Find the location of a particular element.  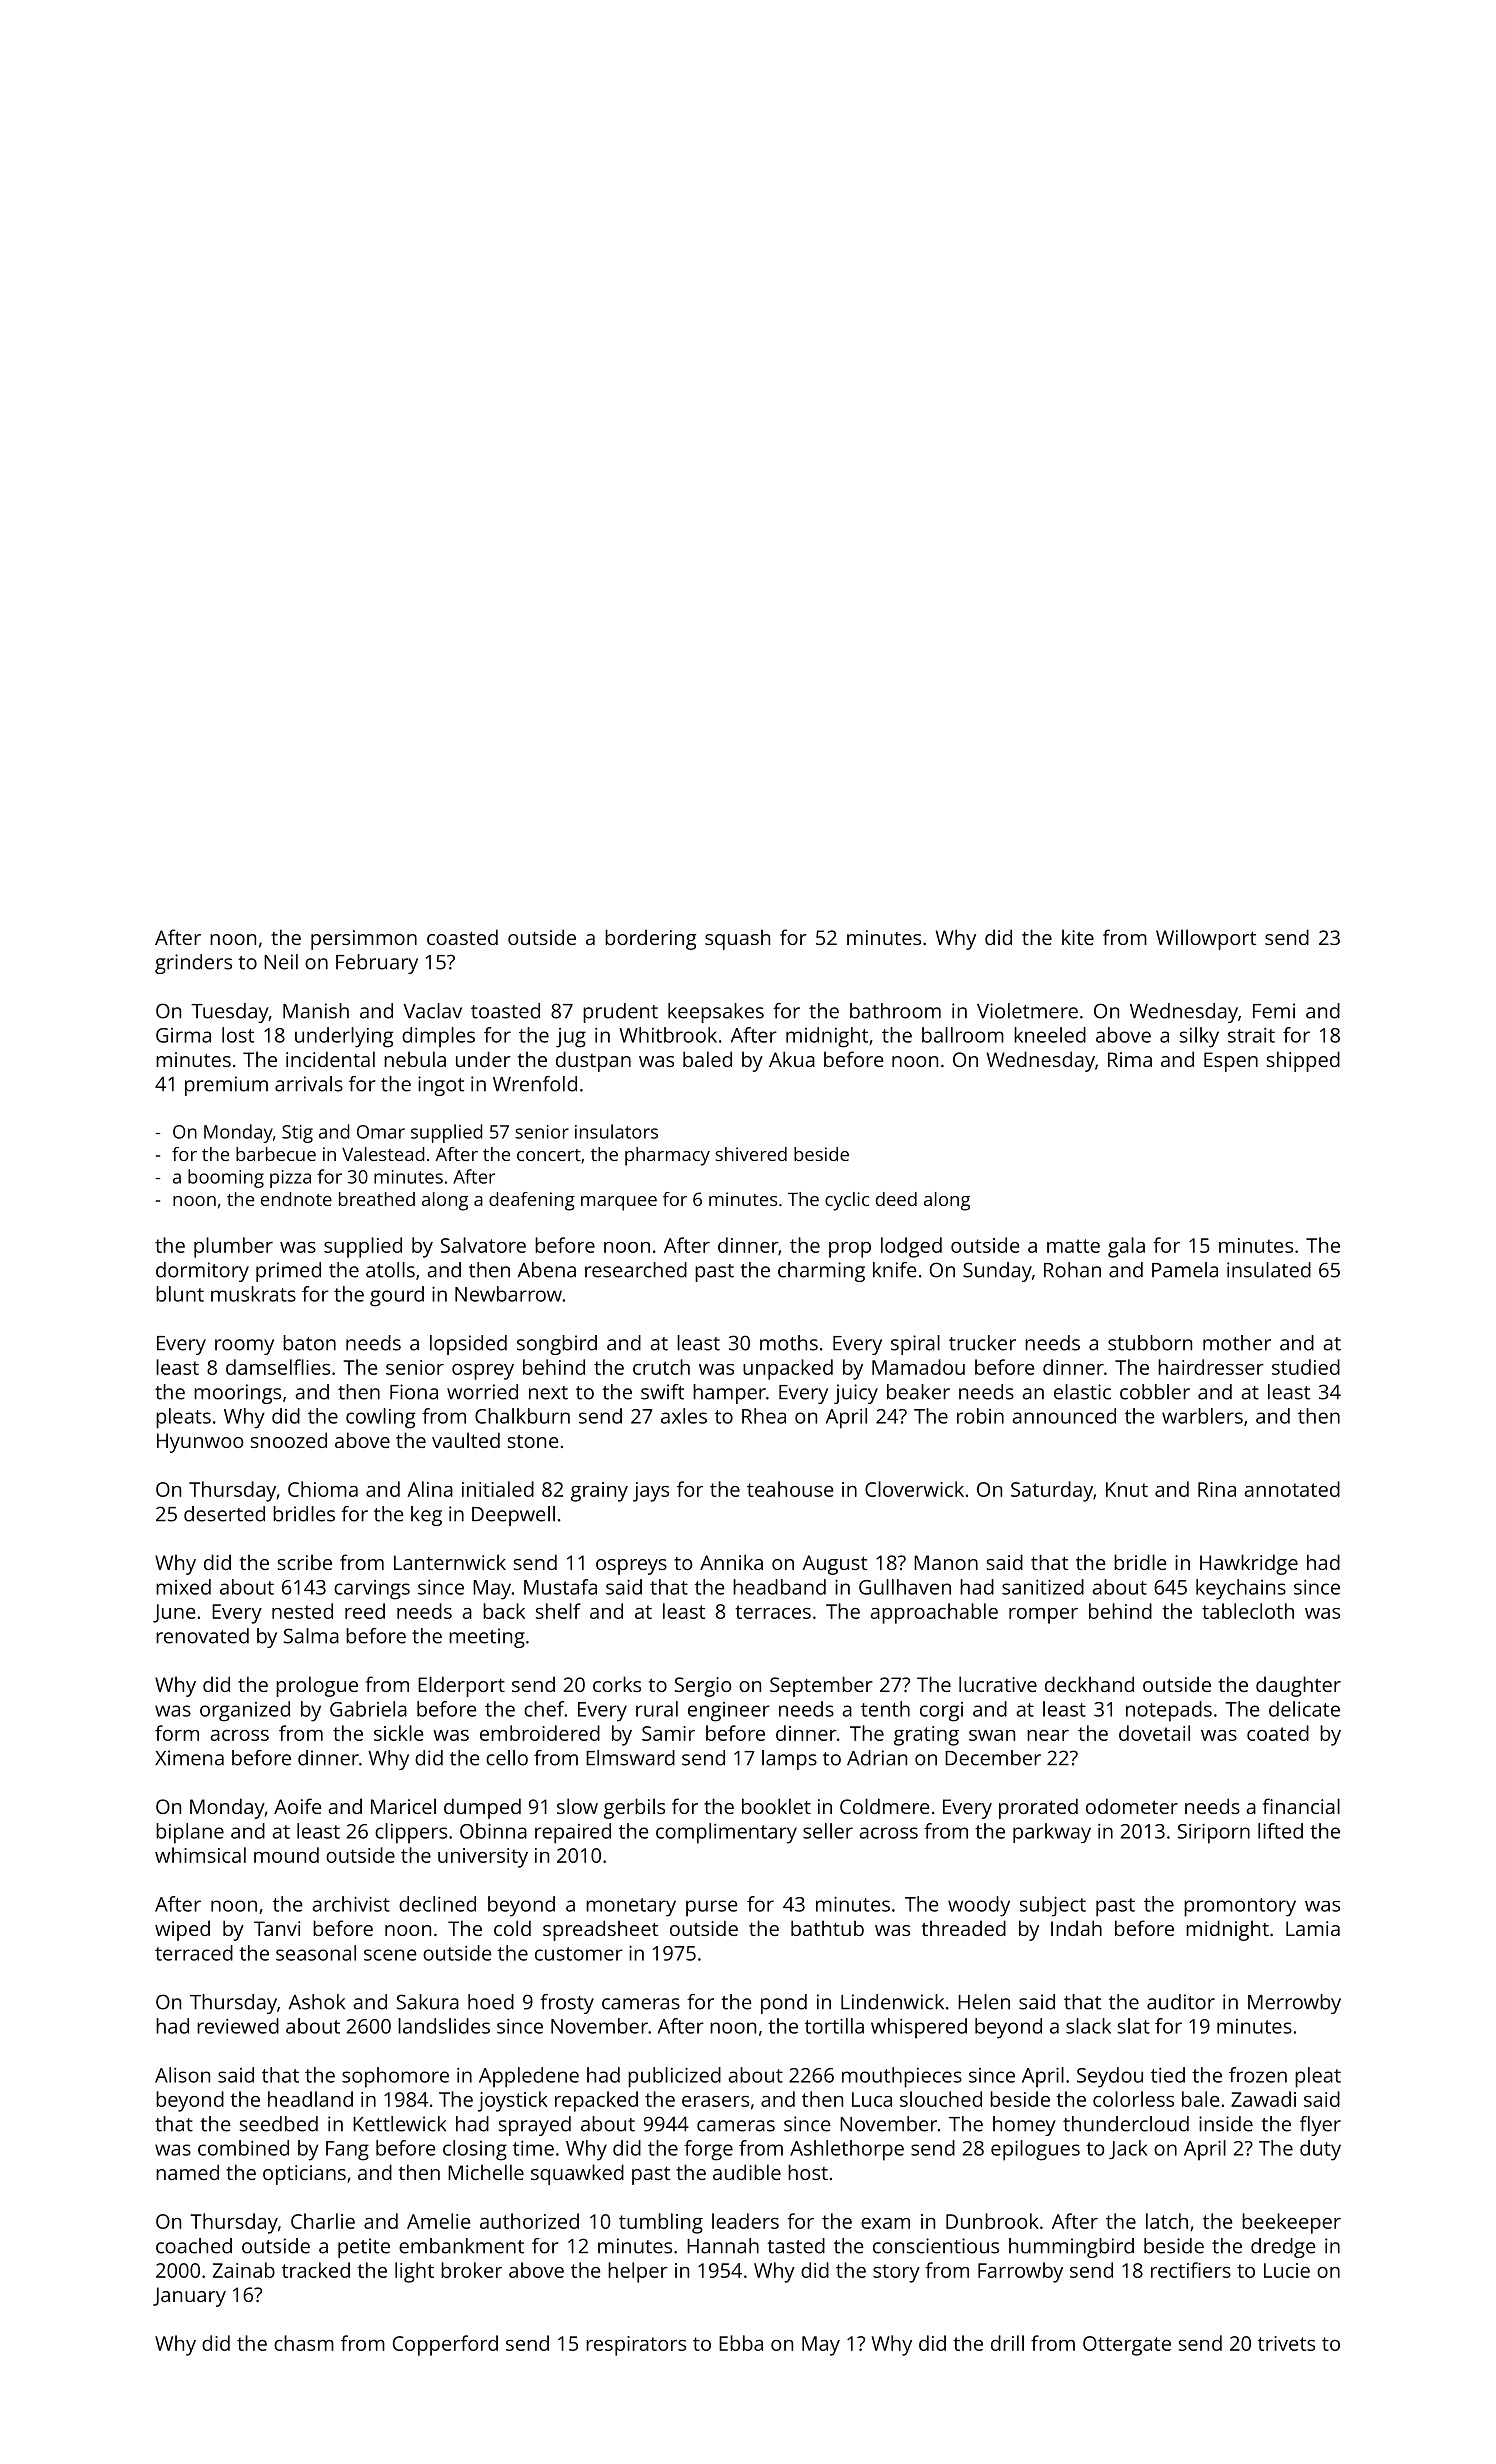

coasted is located at coordinates (462, 937).
